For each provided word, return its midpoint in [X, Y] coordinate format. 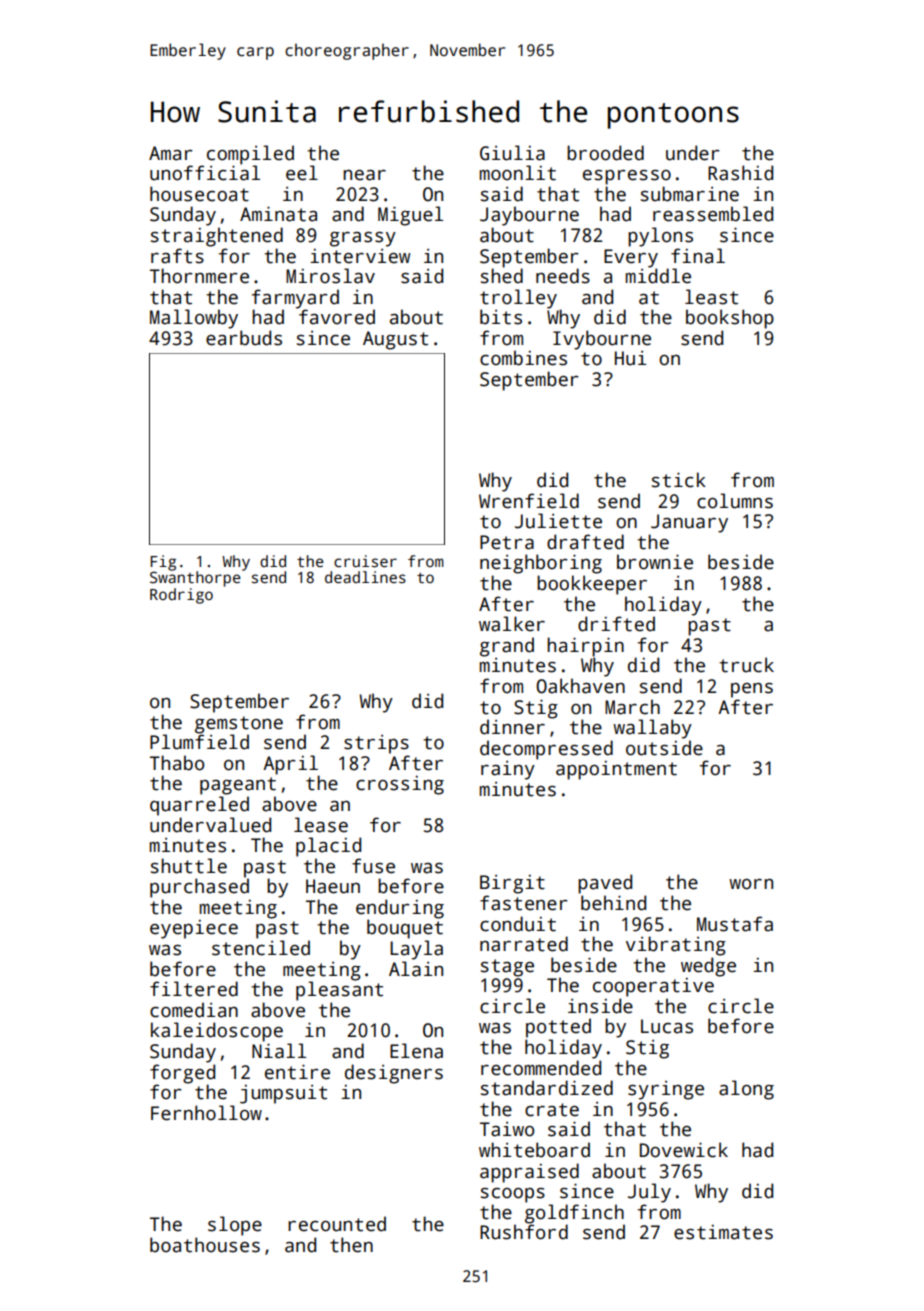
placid [328, 847]
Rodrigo [181, 596]
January [689, 523]
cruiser [365, 561]
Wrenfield [529, 501]
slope [235, 1226]
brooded [605, 153]
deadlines [365, 577]
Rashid [740, 173]
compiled [250, 155]
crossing [400, 785]
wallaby [652, 729]
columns [735, 501]
